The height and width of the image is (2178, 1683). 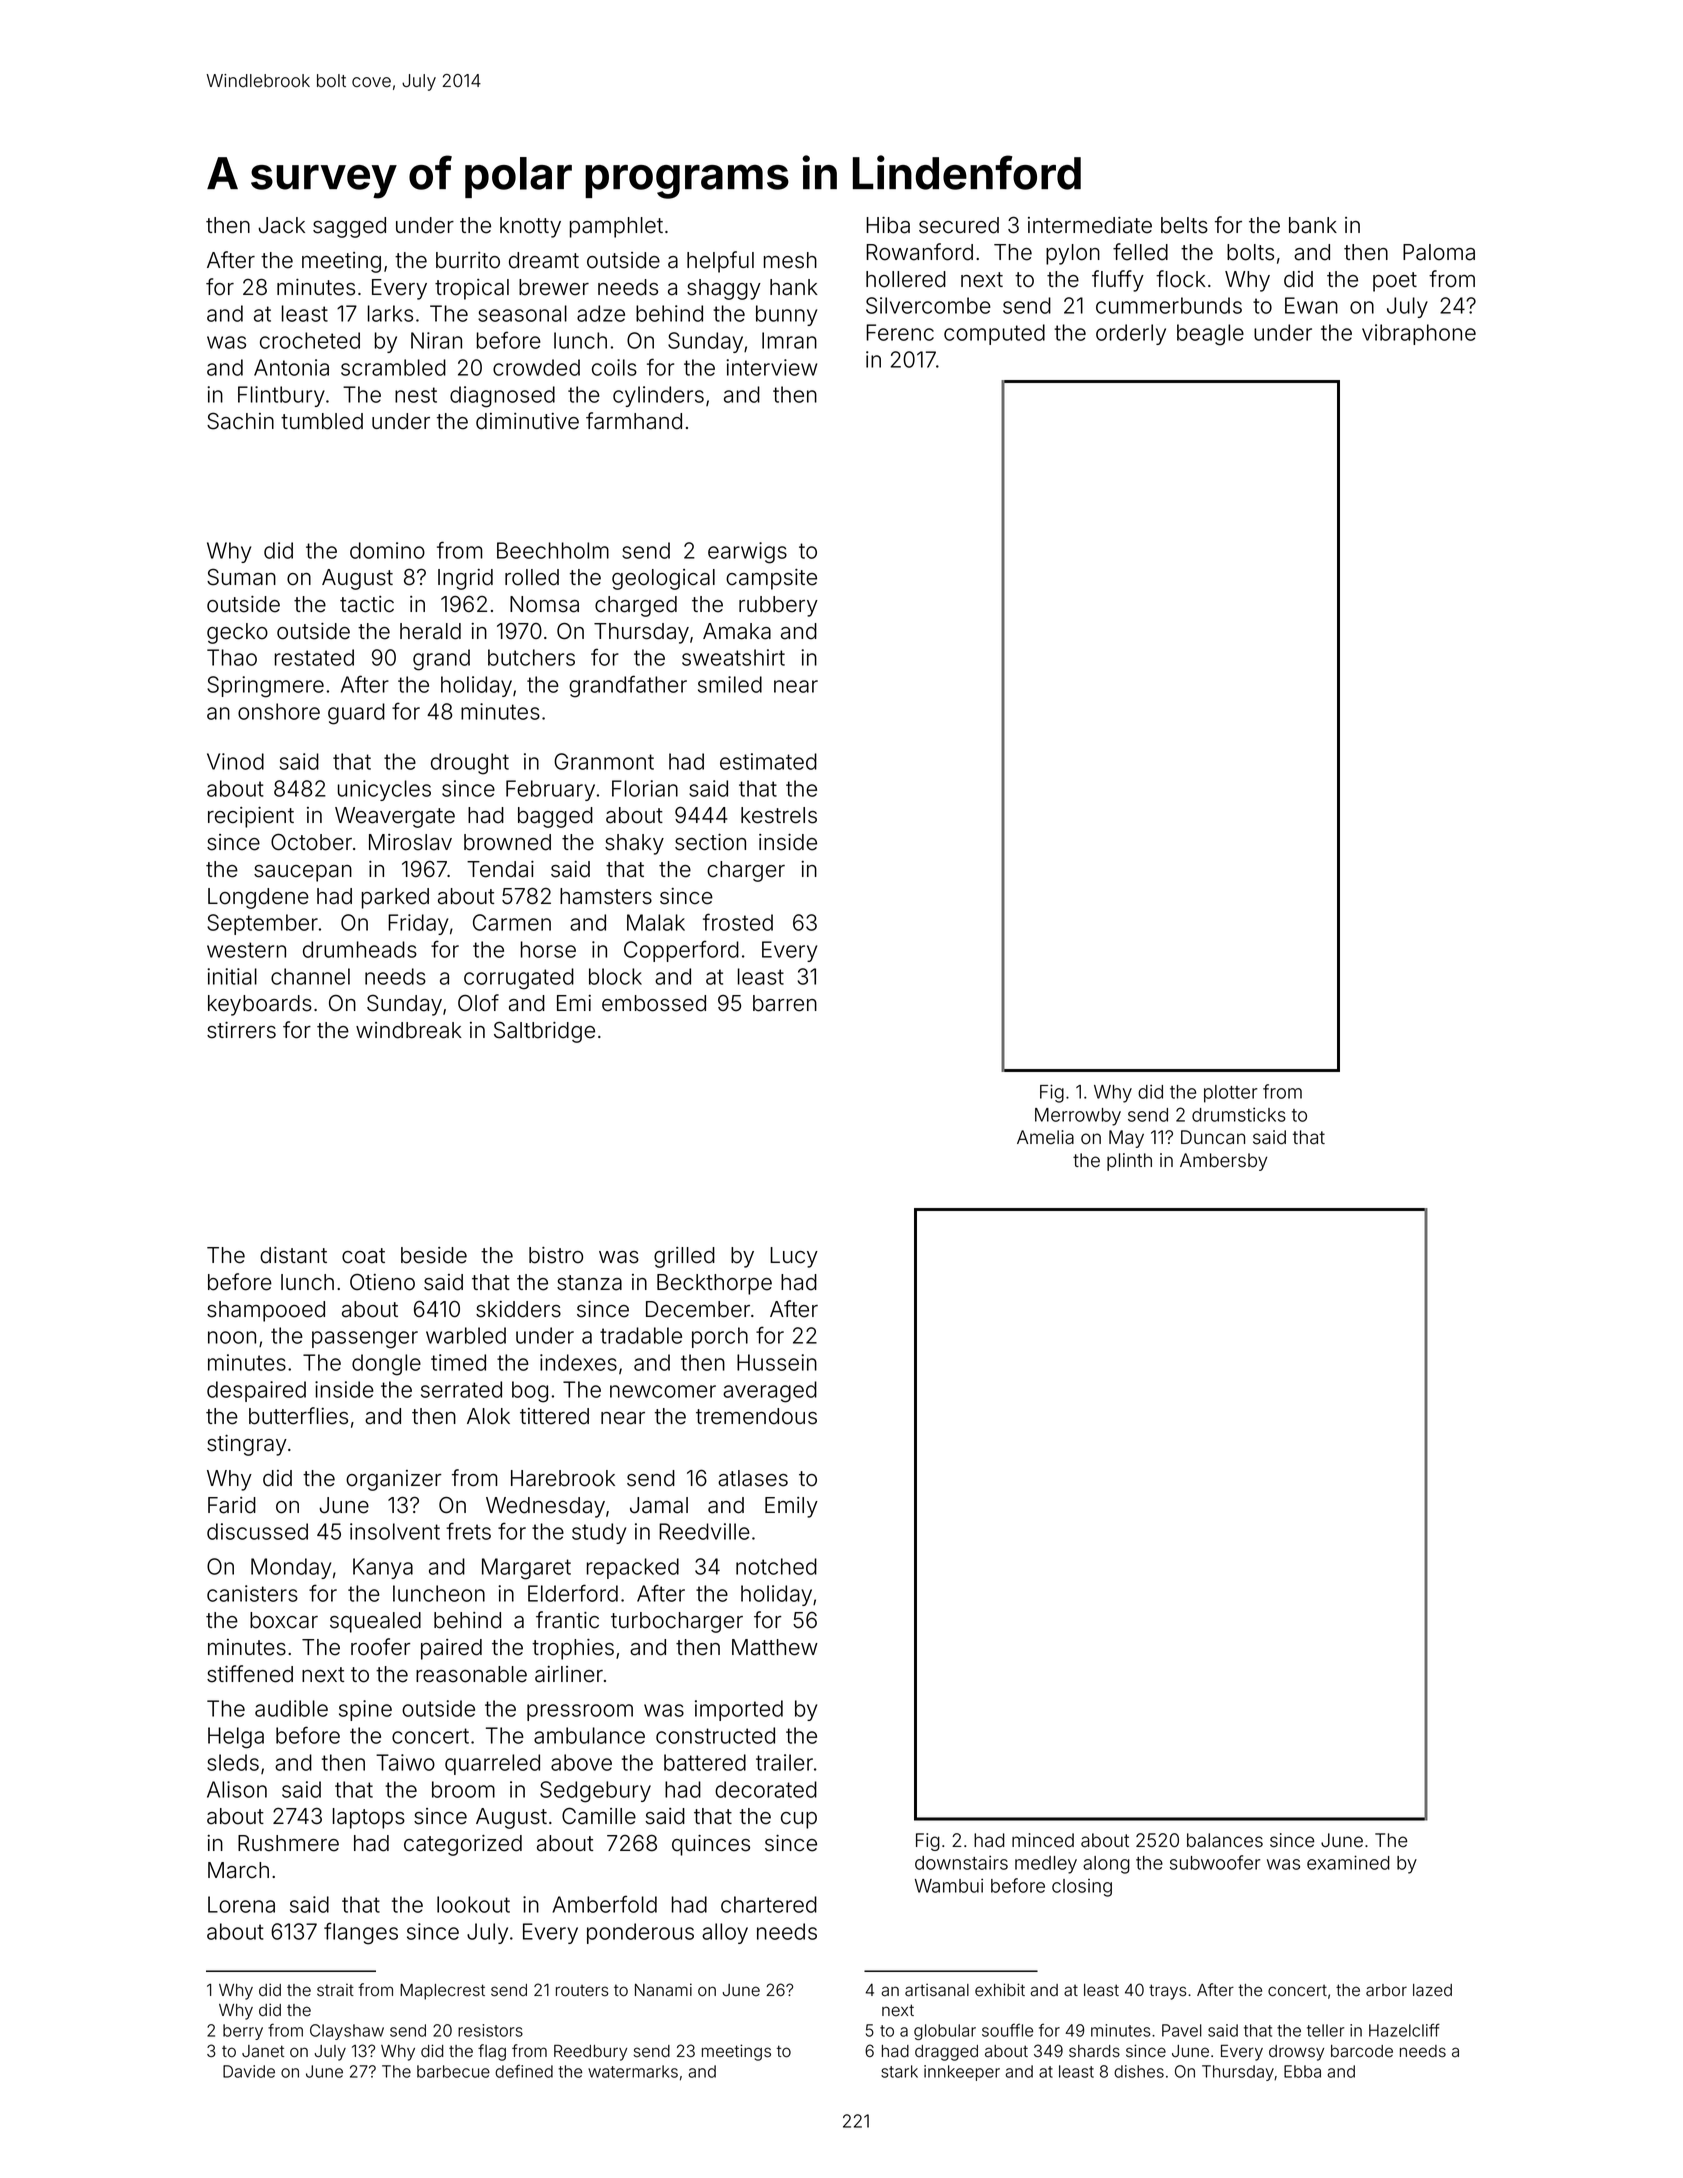 I want to click on secured, so click(x=959, y=225).
